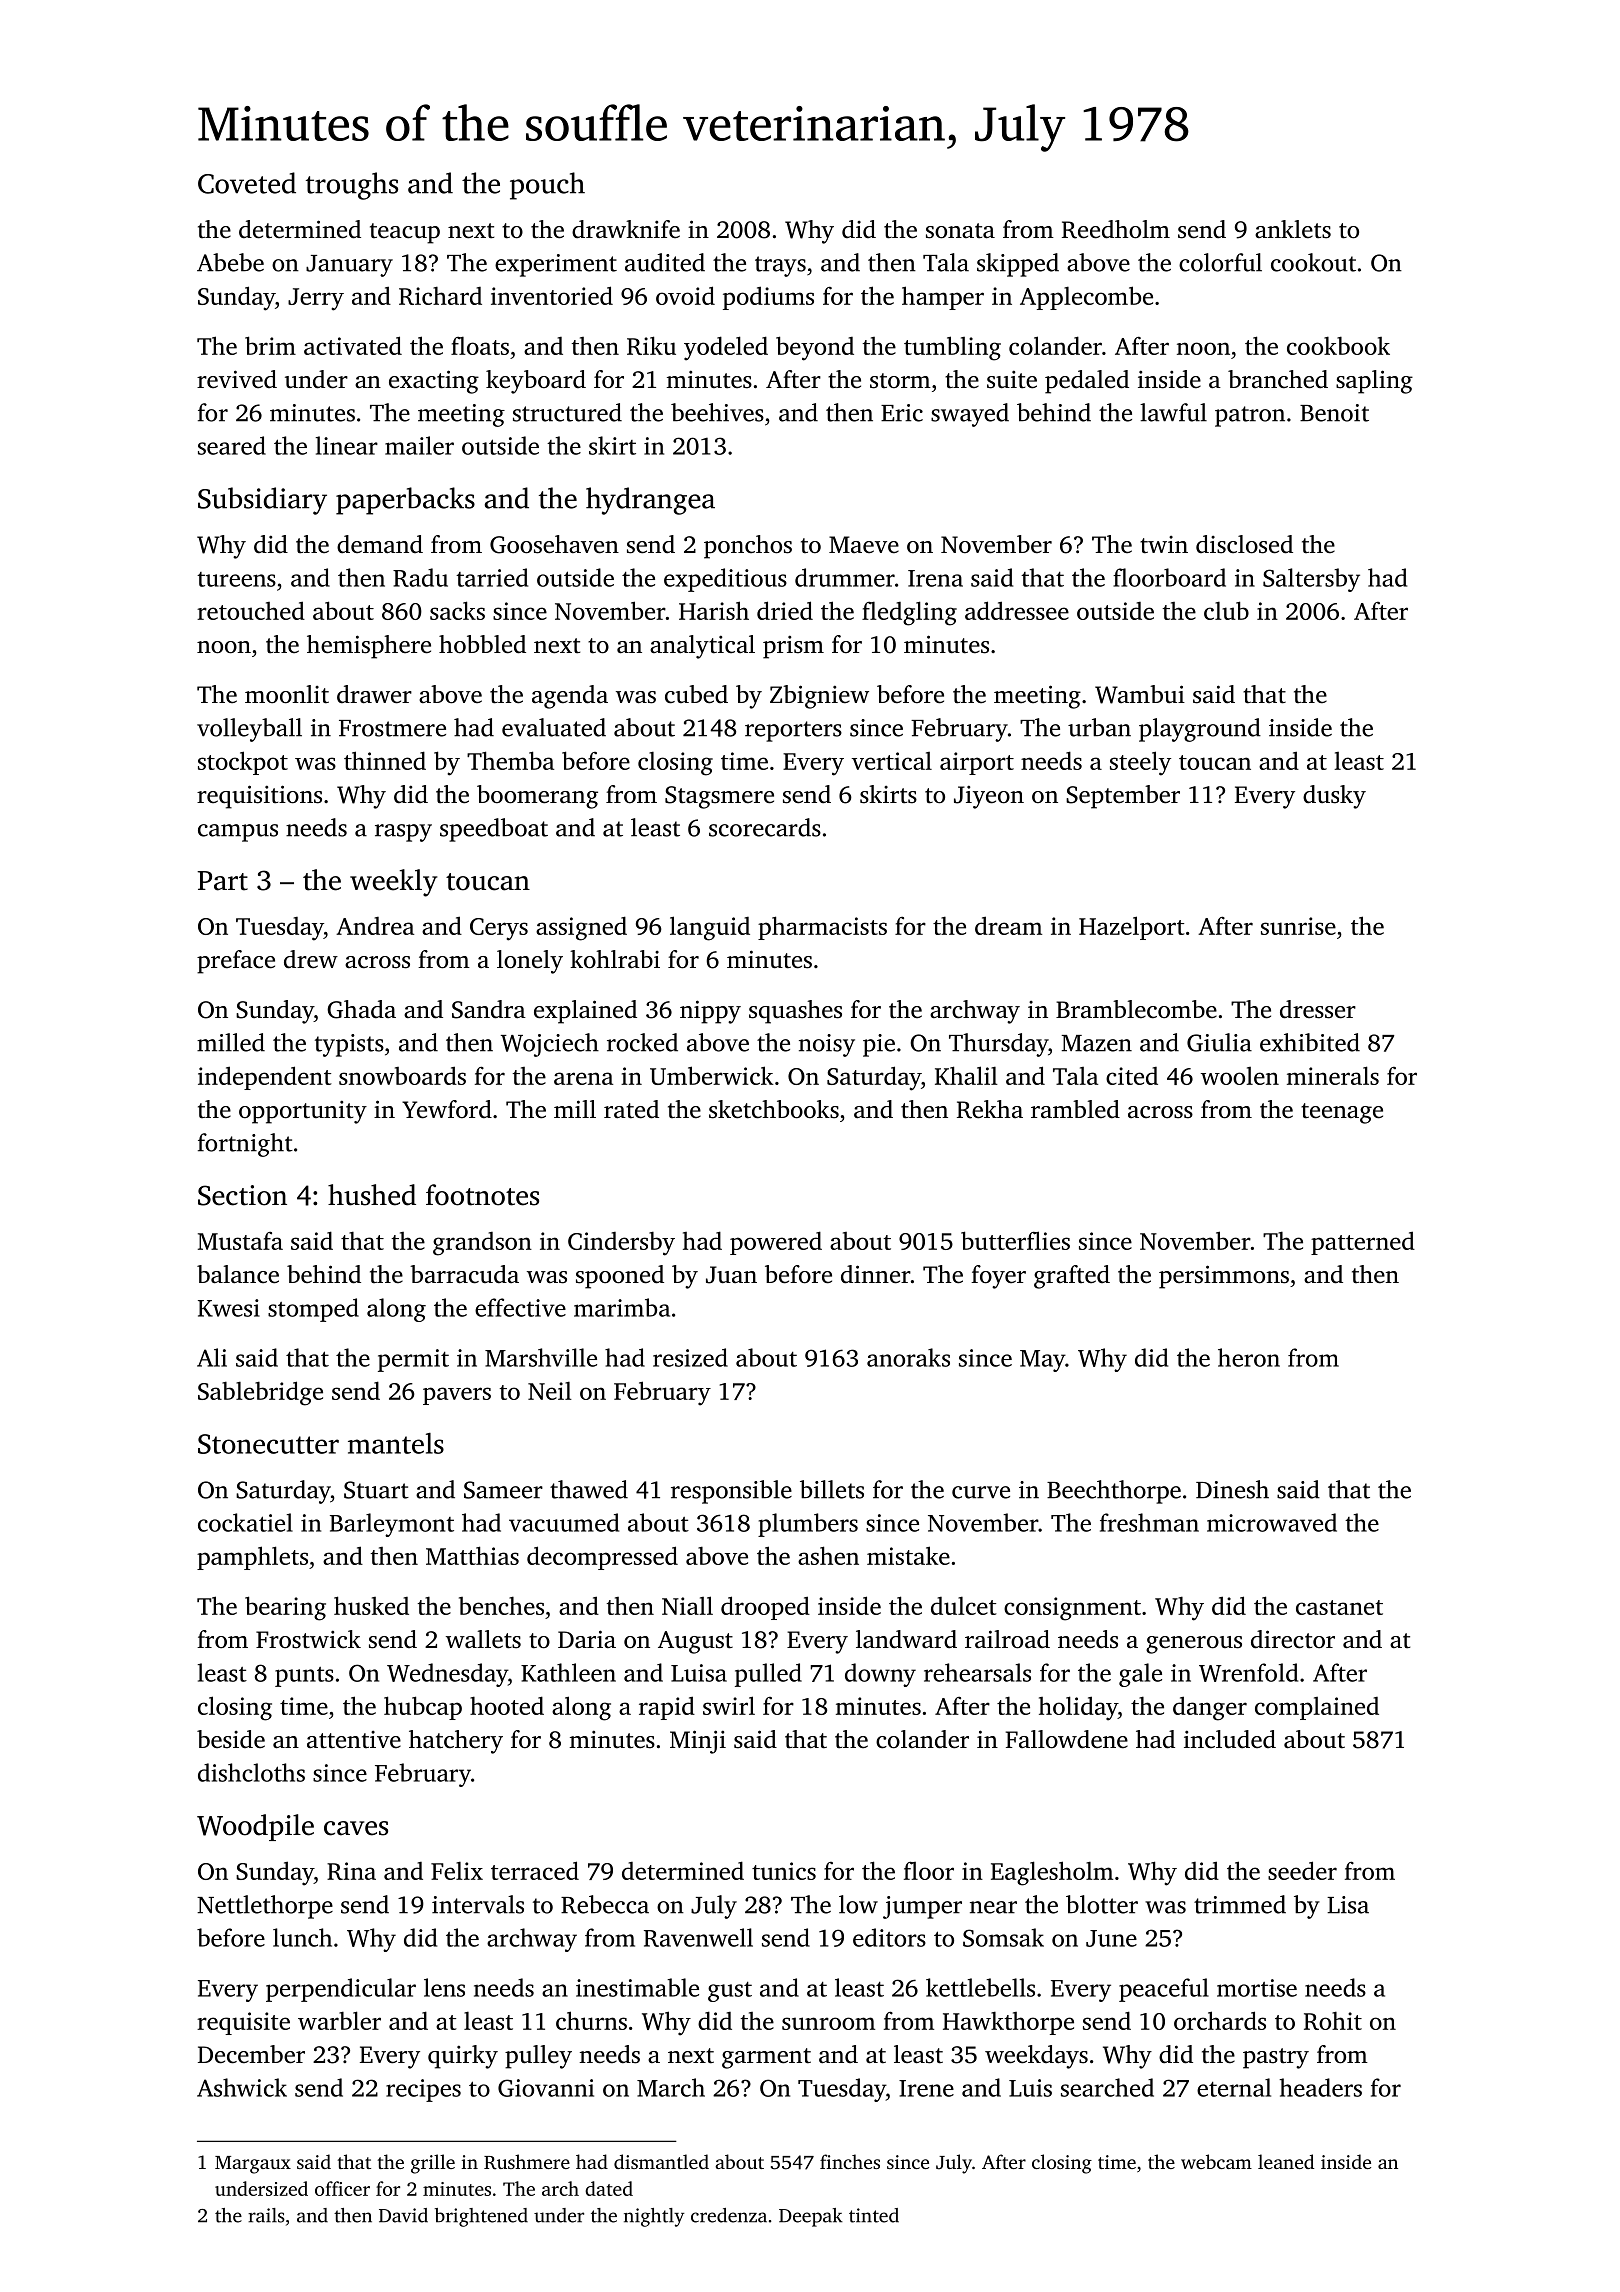 The image size is (1620, 2292). I want to click on Fallowdene, so click(1067, 1739).
